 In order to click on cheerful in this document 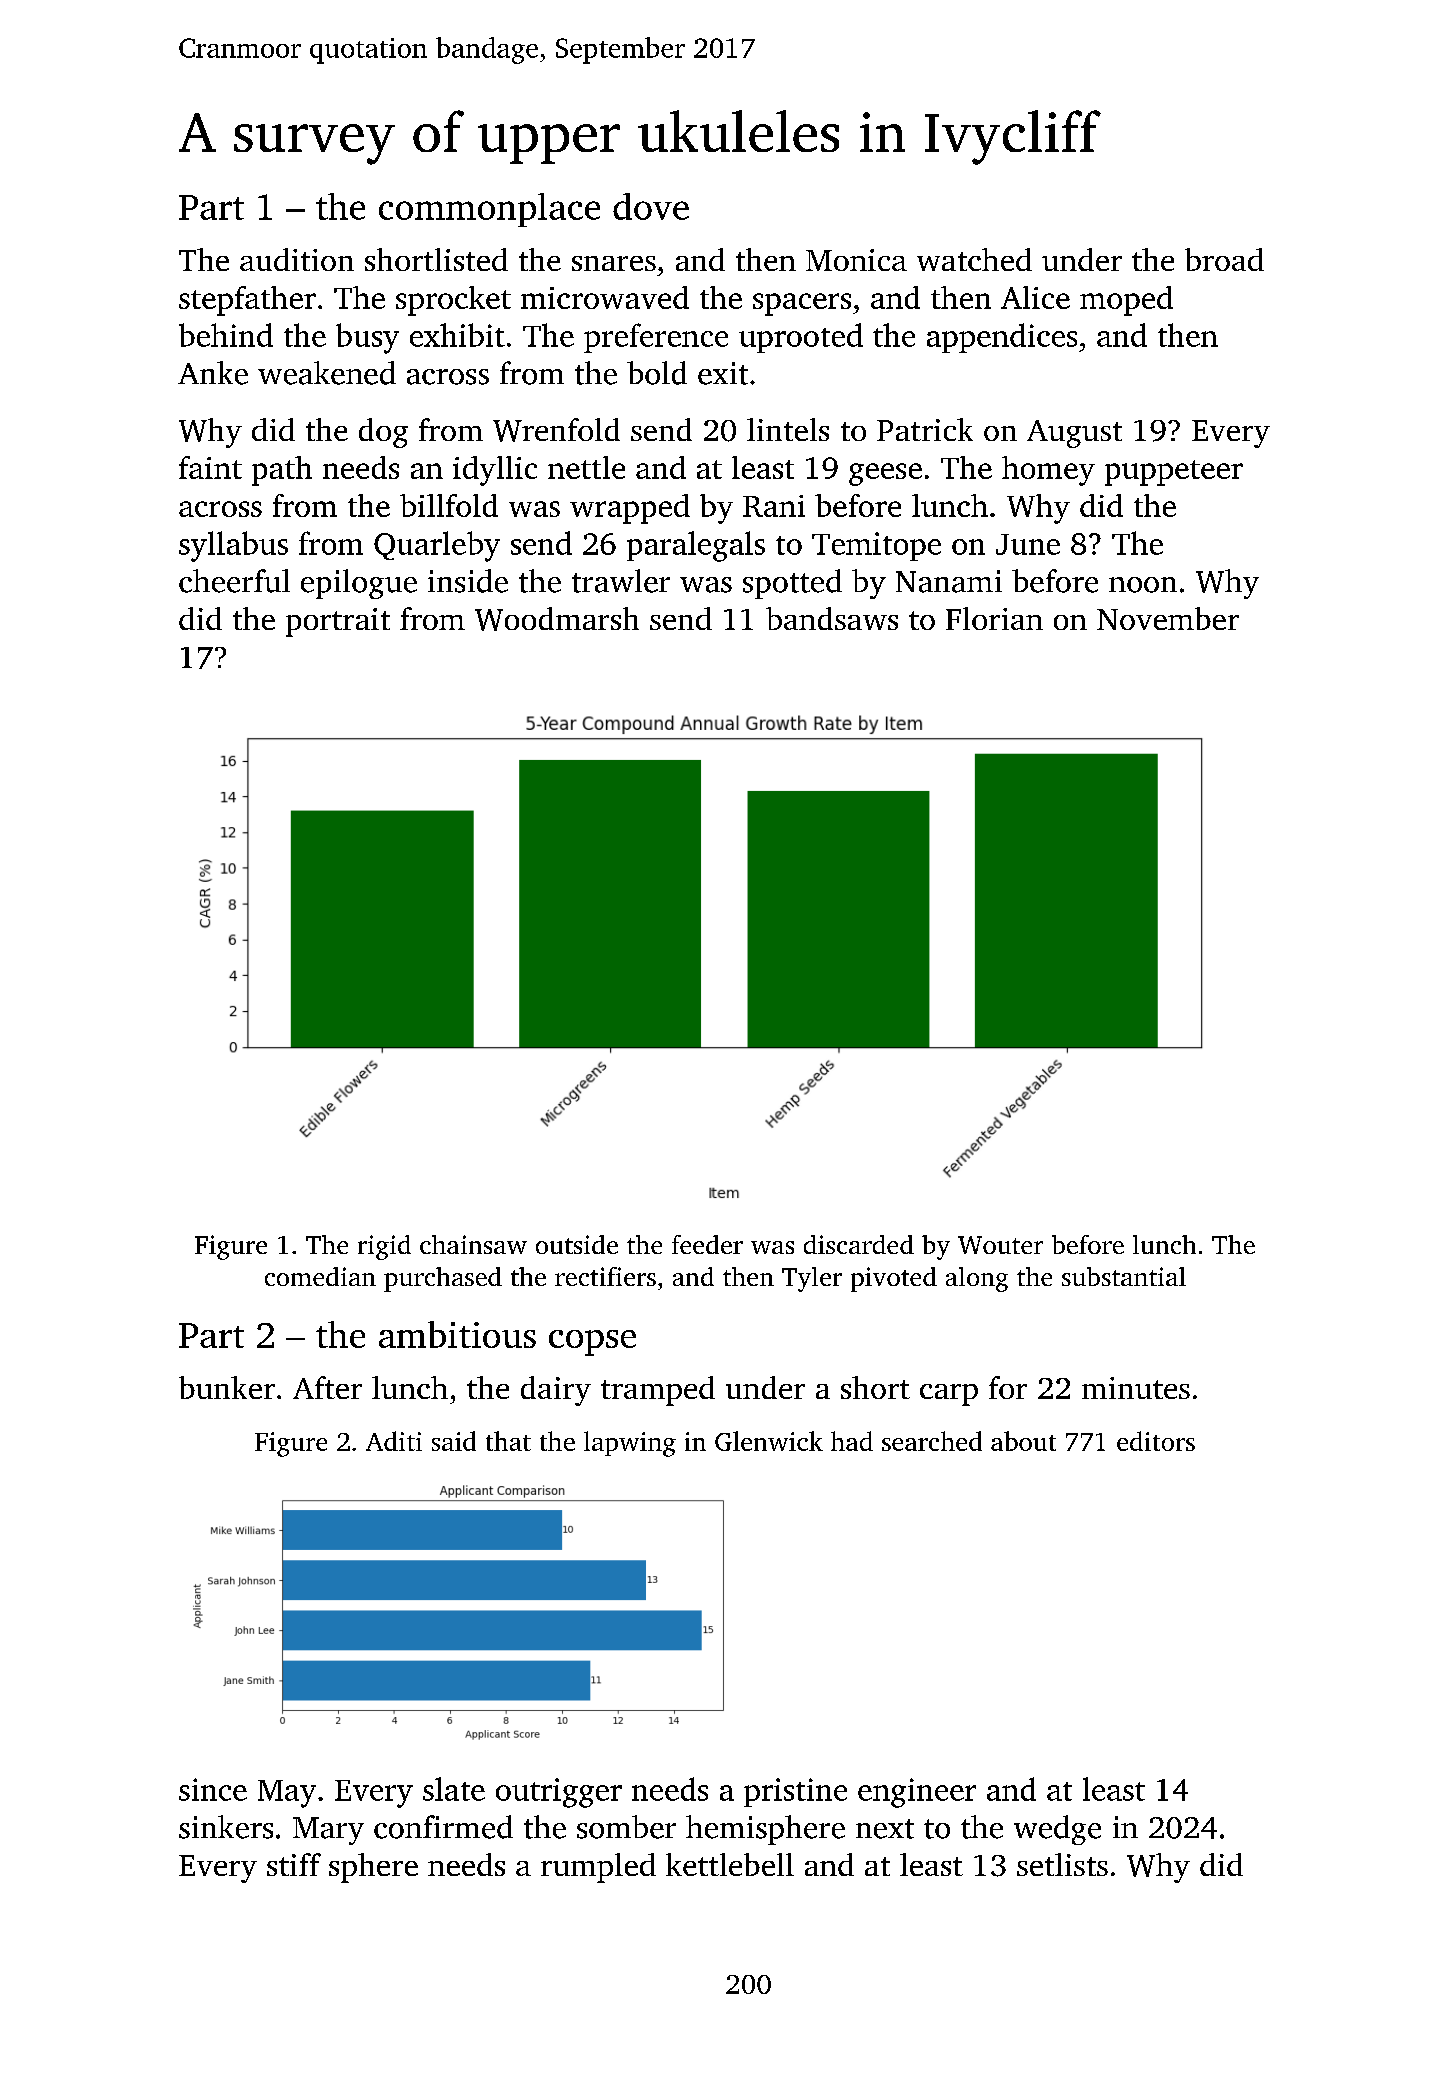, I will do `click(234, 581)`.
